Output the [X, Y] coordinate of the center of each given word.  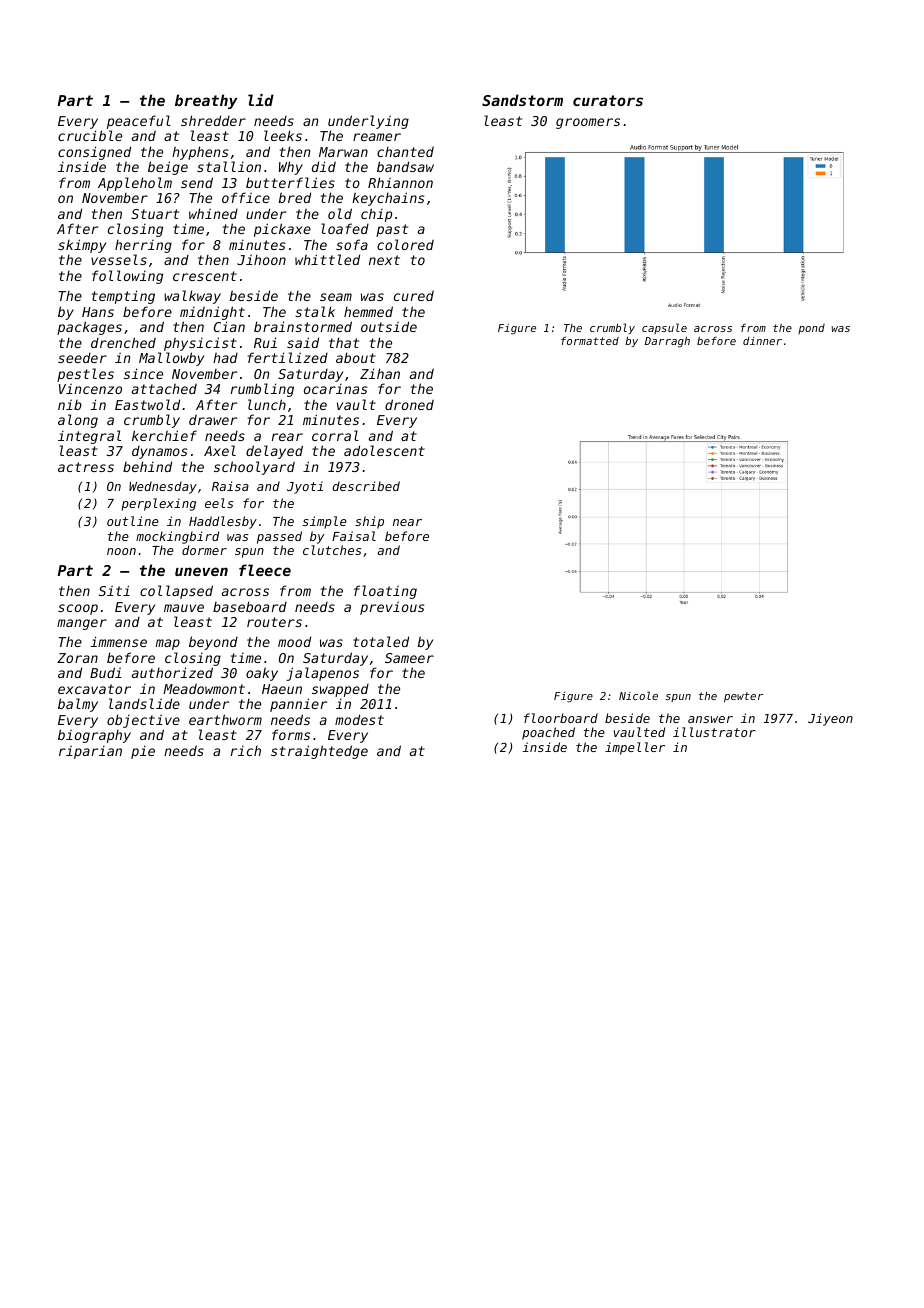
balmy [78, 705]
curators [608, 100]
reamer [377, 137]
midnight [212, 313]
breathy [206, 101]
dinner [762, 341]
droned [409, 404]
